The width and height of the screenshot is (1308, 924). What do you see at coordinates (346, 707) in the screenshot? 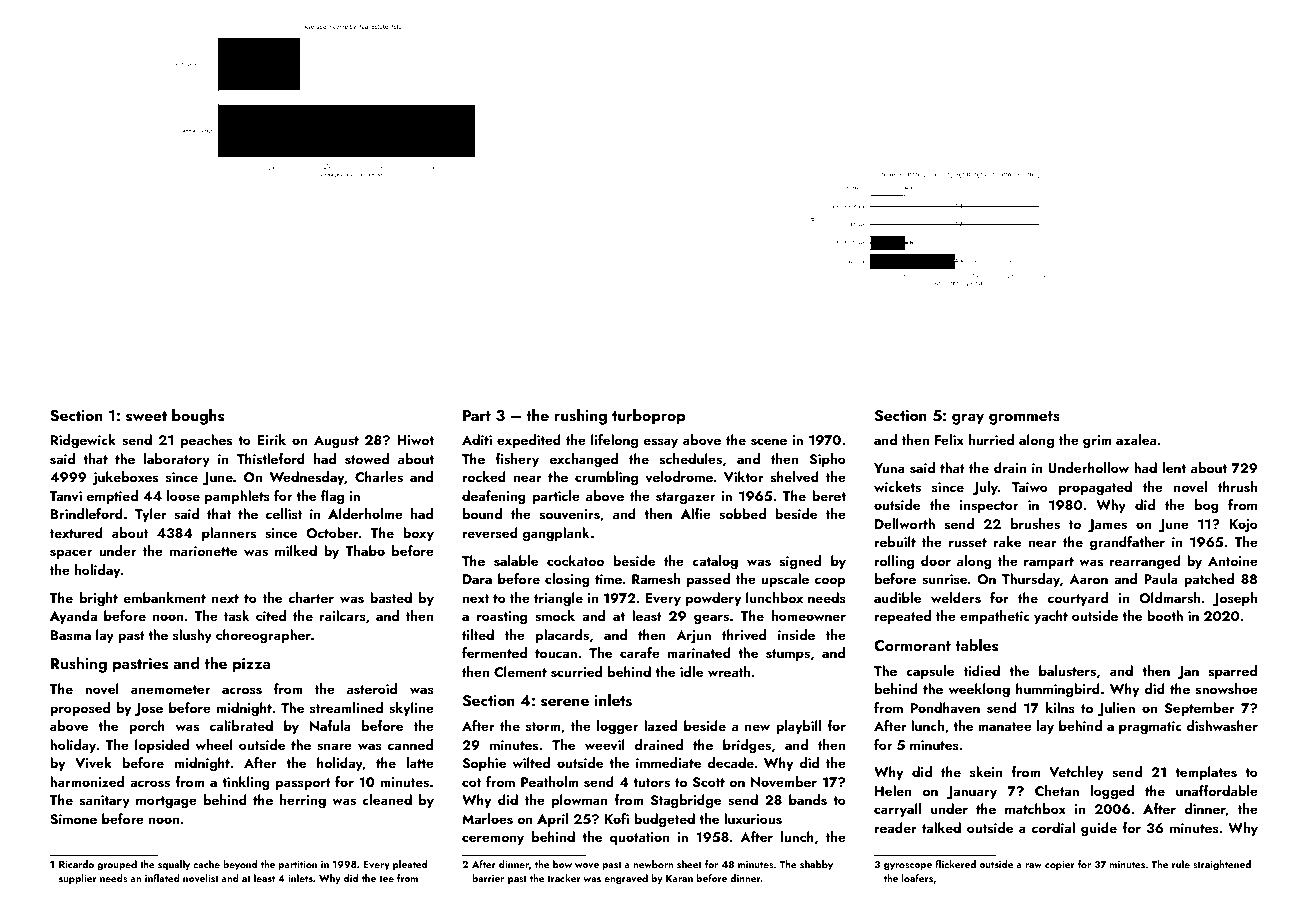
I see `streamlined` at bounding box center [346, 707].
